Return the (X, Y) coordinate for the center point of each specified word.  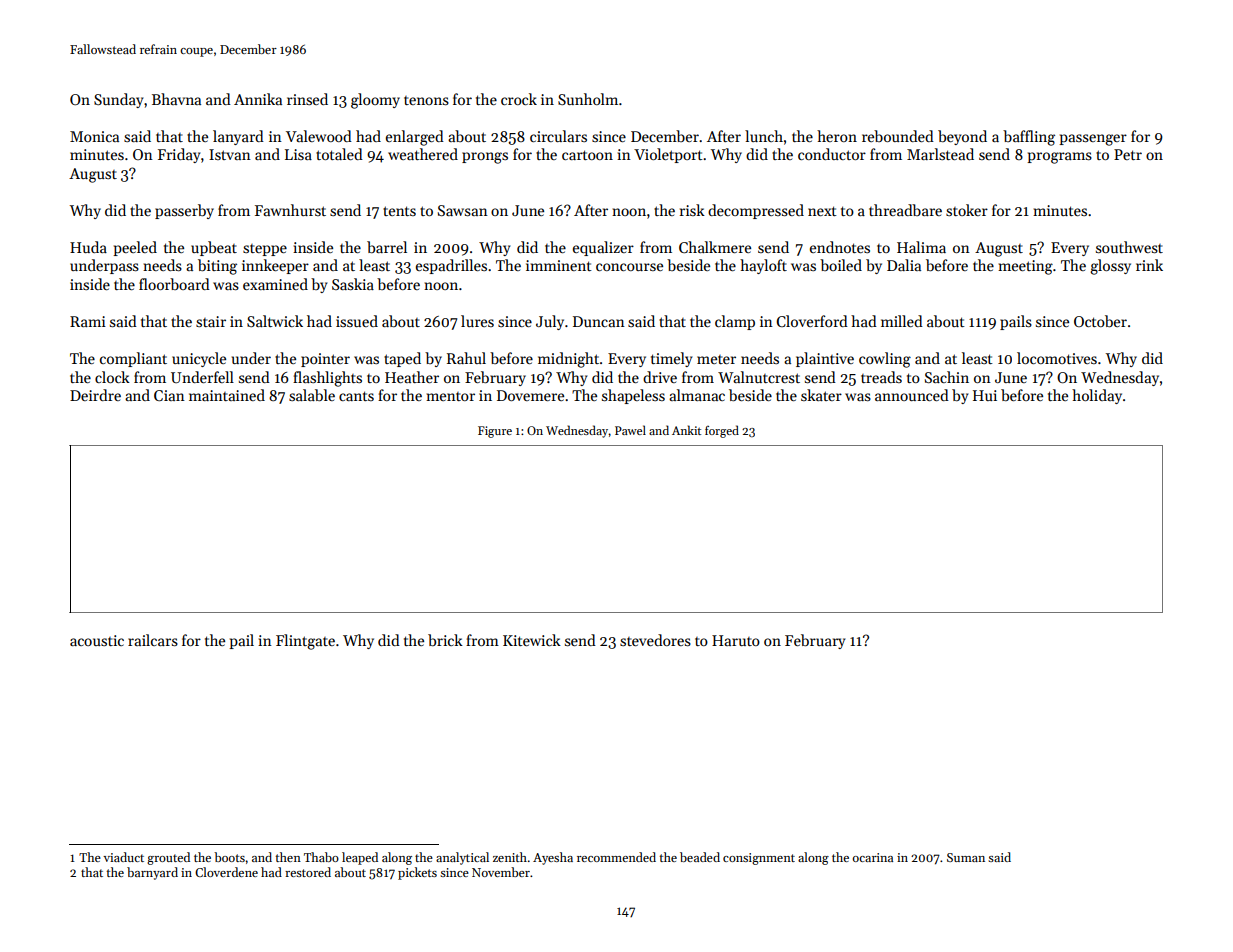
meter (716, 359)
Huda (88, 247)
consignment (759, 859)
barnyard (152, 873)
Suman (966, 857)
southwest (1129, 247)
